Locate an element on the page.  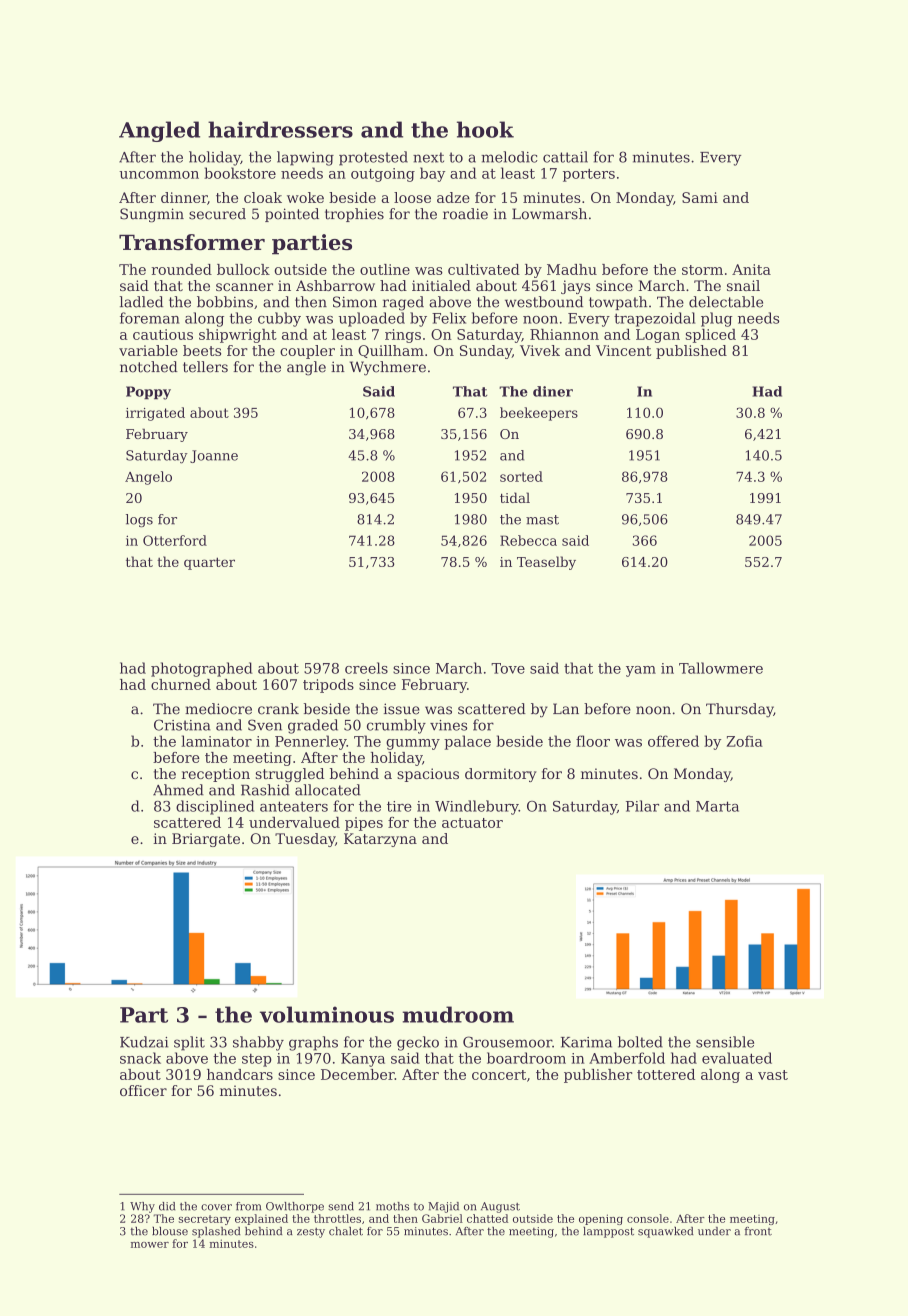
Kanya is located at coordinates (363, 1060).
